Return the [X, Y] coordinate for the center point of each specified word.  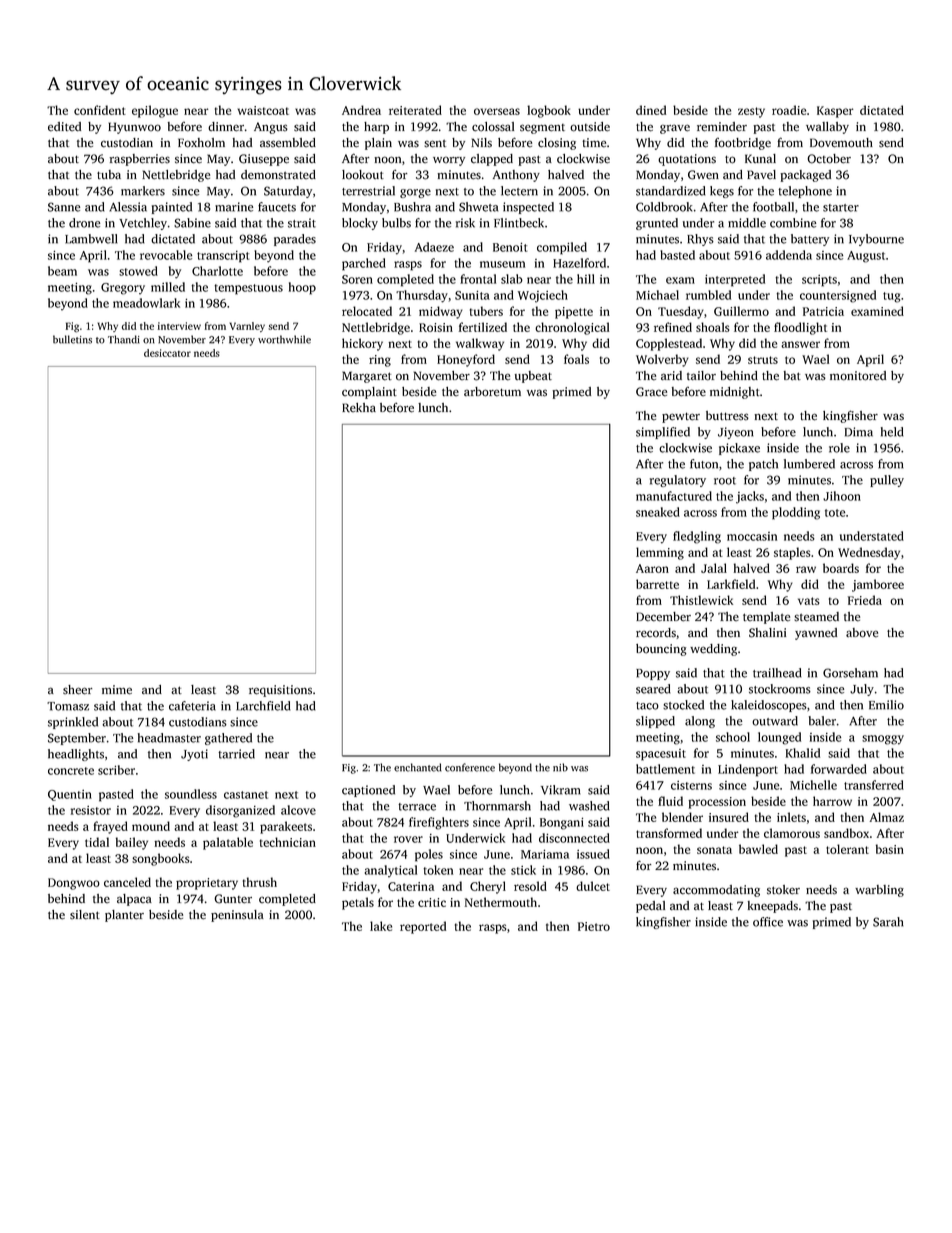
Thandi [124, 339]
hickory [362, 344]
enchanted [418, 767]
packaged [805, 176]
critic [432, 902]
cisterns [691, 785]
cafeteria [192, 706]
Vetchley [143, 224]
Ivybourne [876, 240]
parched [364, 264]
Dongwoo [74, 884]
